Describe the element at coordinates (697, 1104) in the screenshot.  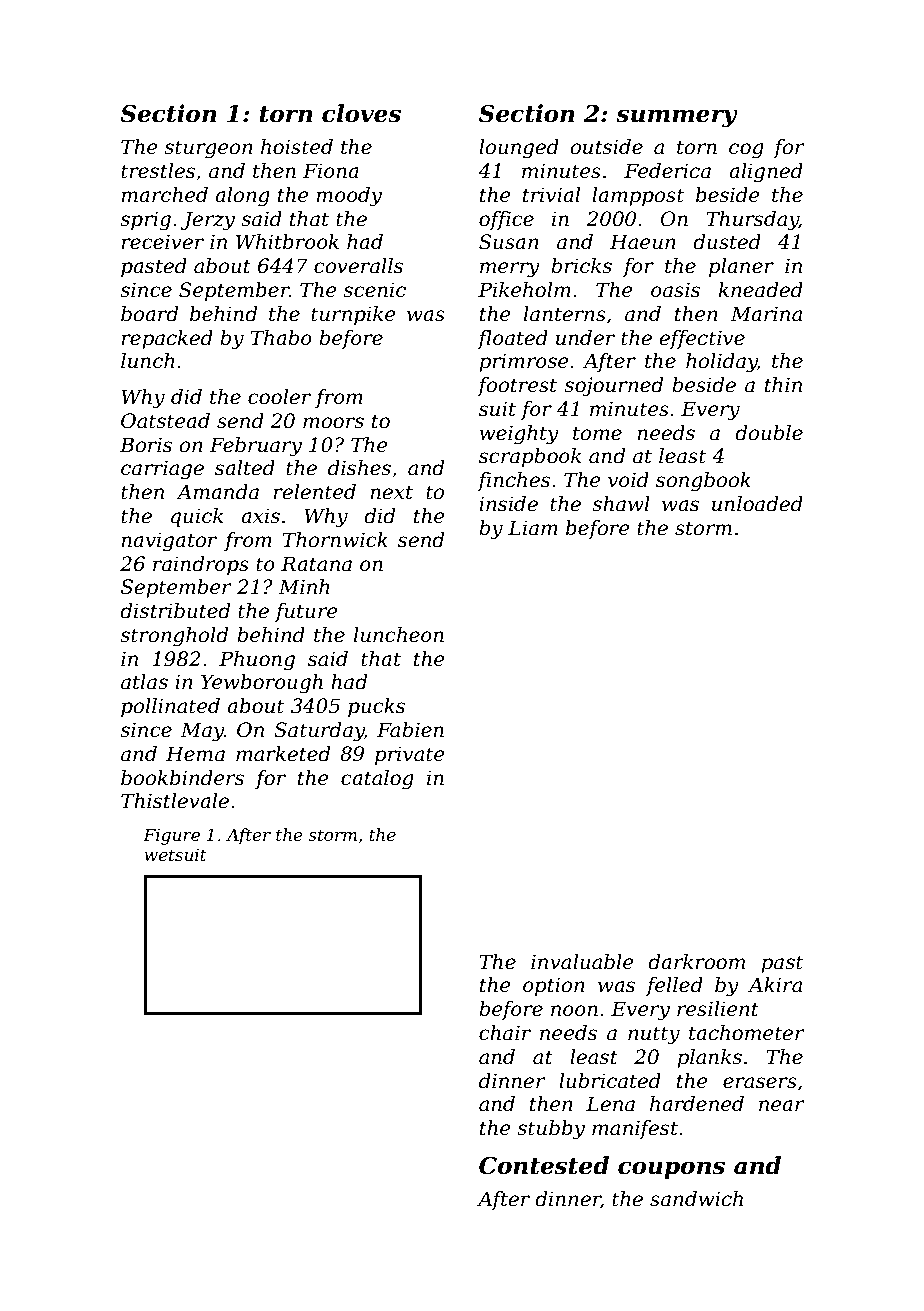
I see `hardened` at that location.
